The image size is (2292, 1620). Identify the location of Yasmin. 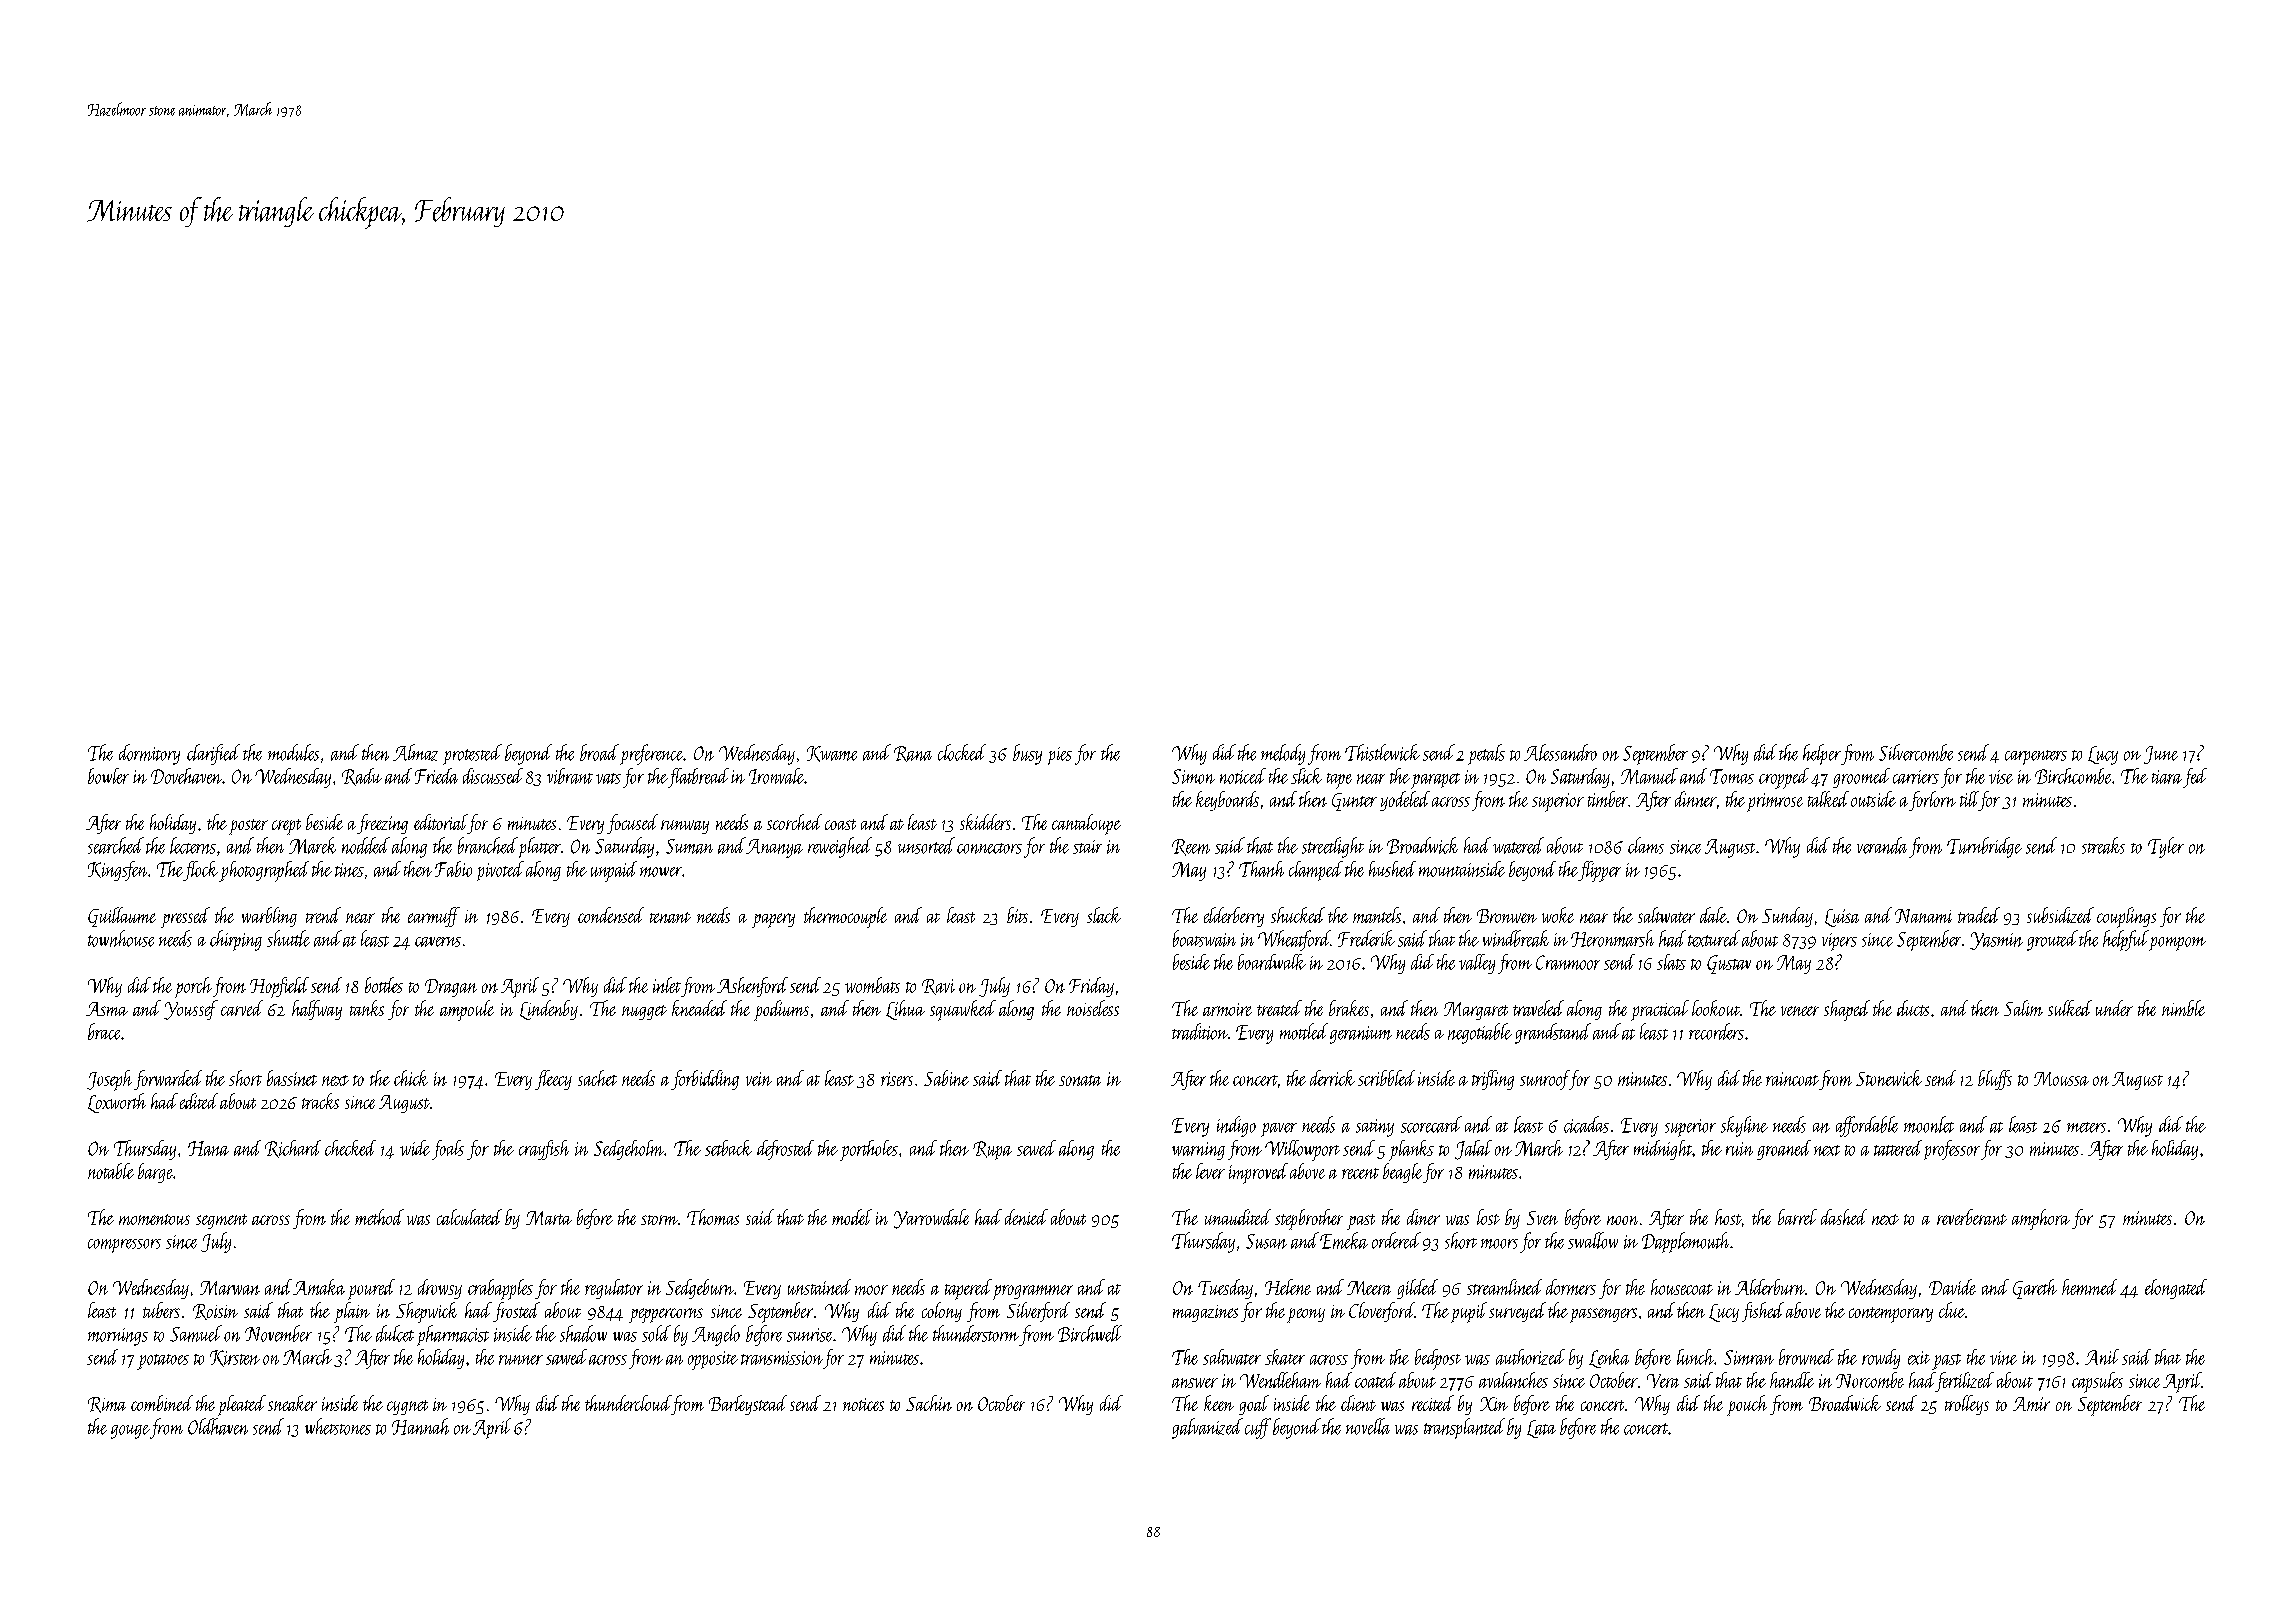
(1996, 941).
